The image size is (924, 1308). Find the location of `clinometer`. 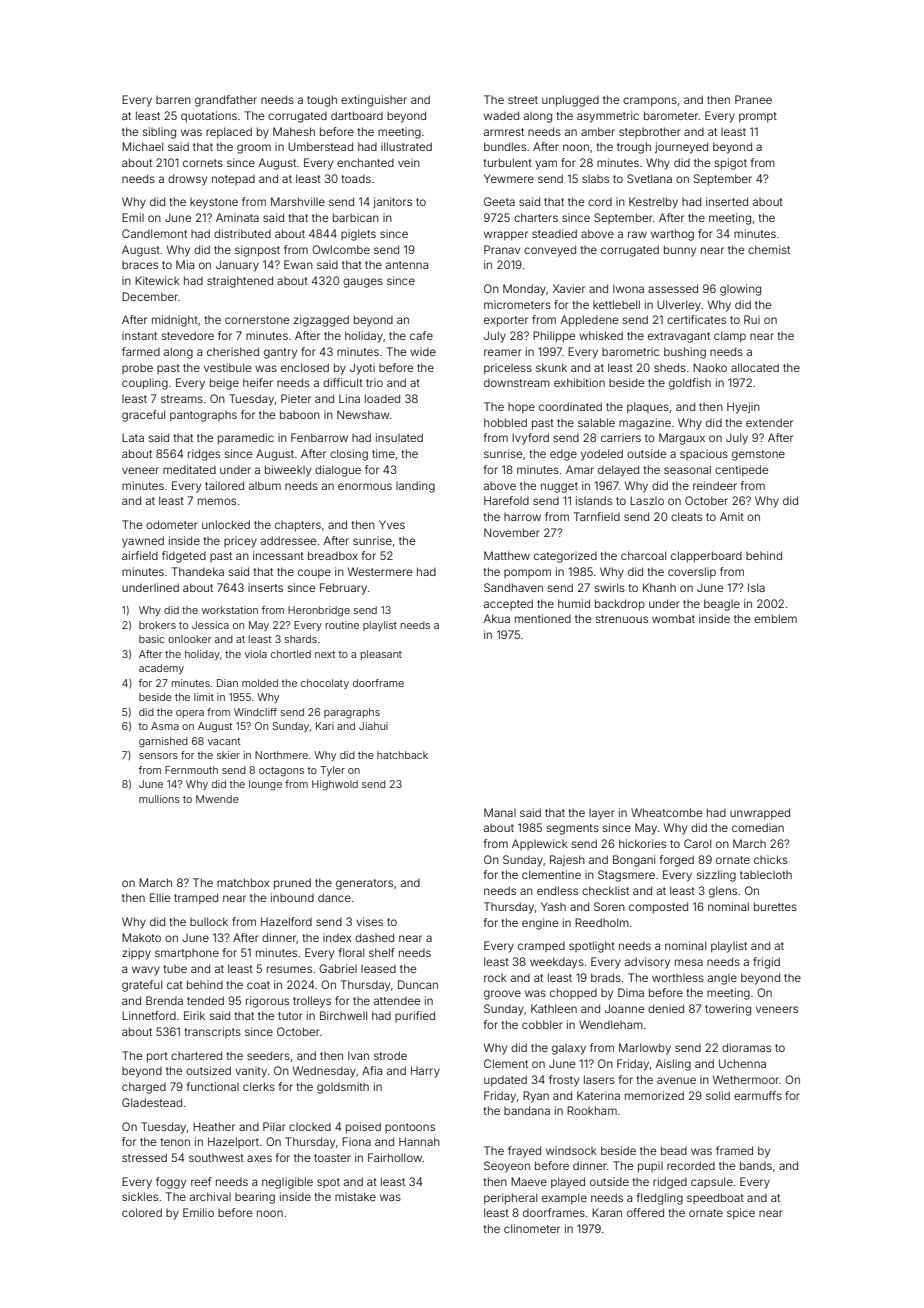

clinometer is located at coordinates (532, 1228).
